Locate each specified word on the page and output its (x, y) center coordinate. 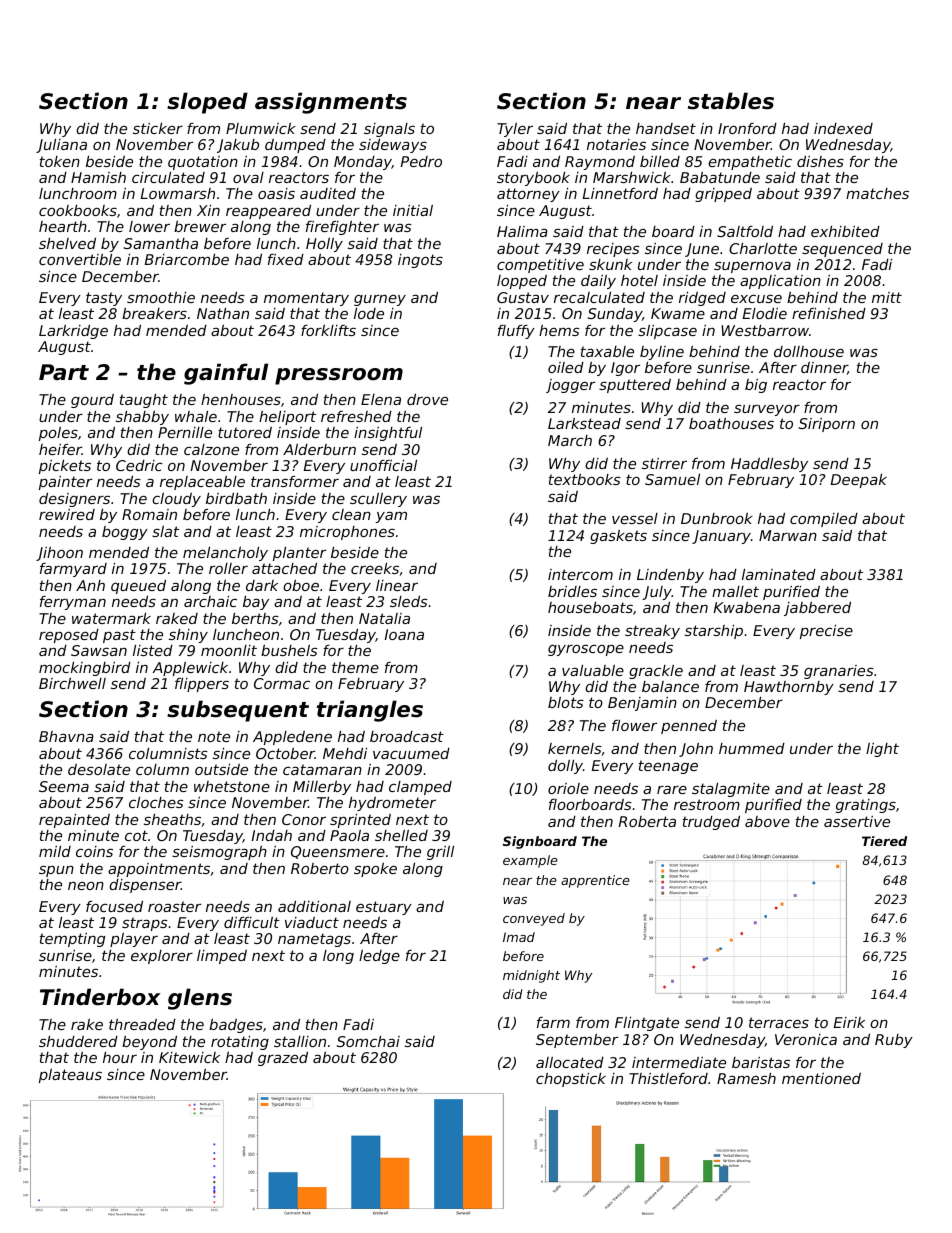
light (882, 750)
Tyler (515, 130)
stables (731, 101)
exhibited (845, 231)
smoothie (161, 297)
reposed (69, 636)
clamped (420, 788)
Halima (522, 231)
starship (714, 632)
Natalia (384, 618)
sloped (207, 103)
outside (221, 769)
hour (120, 1057)
